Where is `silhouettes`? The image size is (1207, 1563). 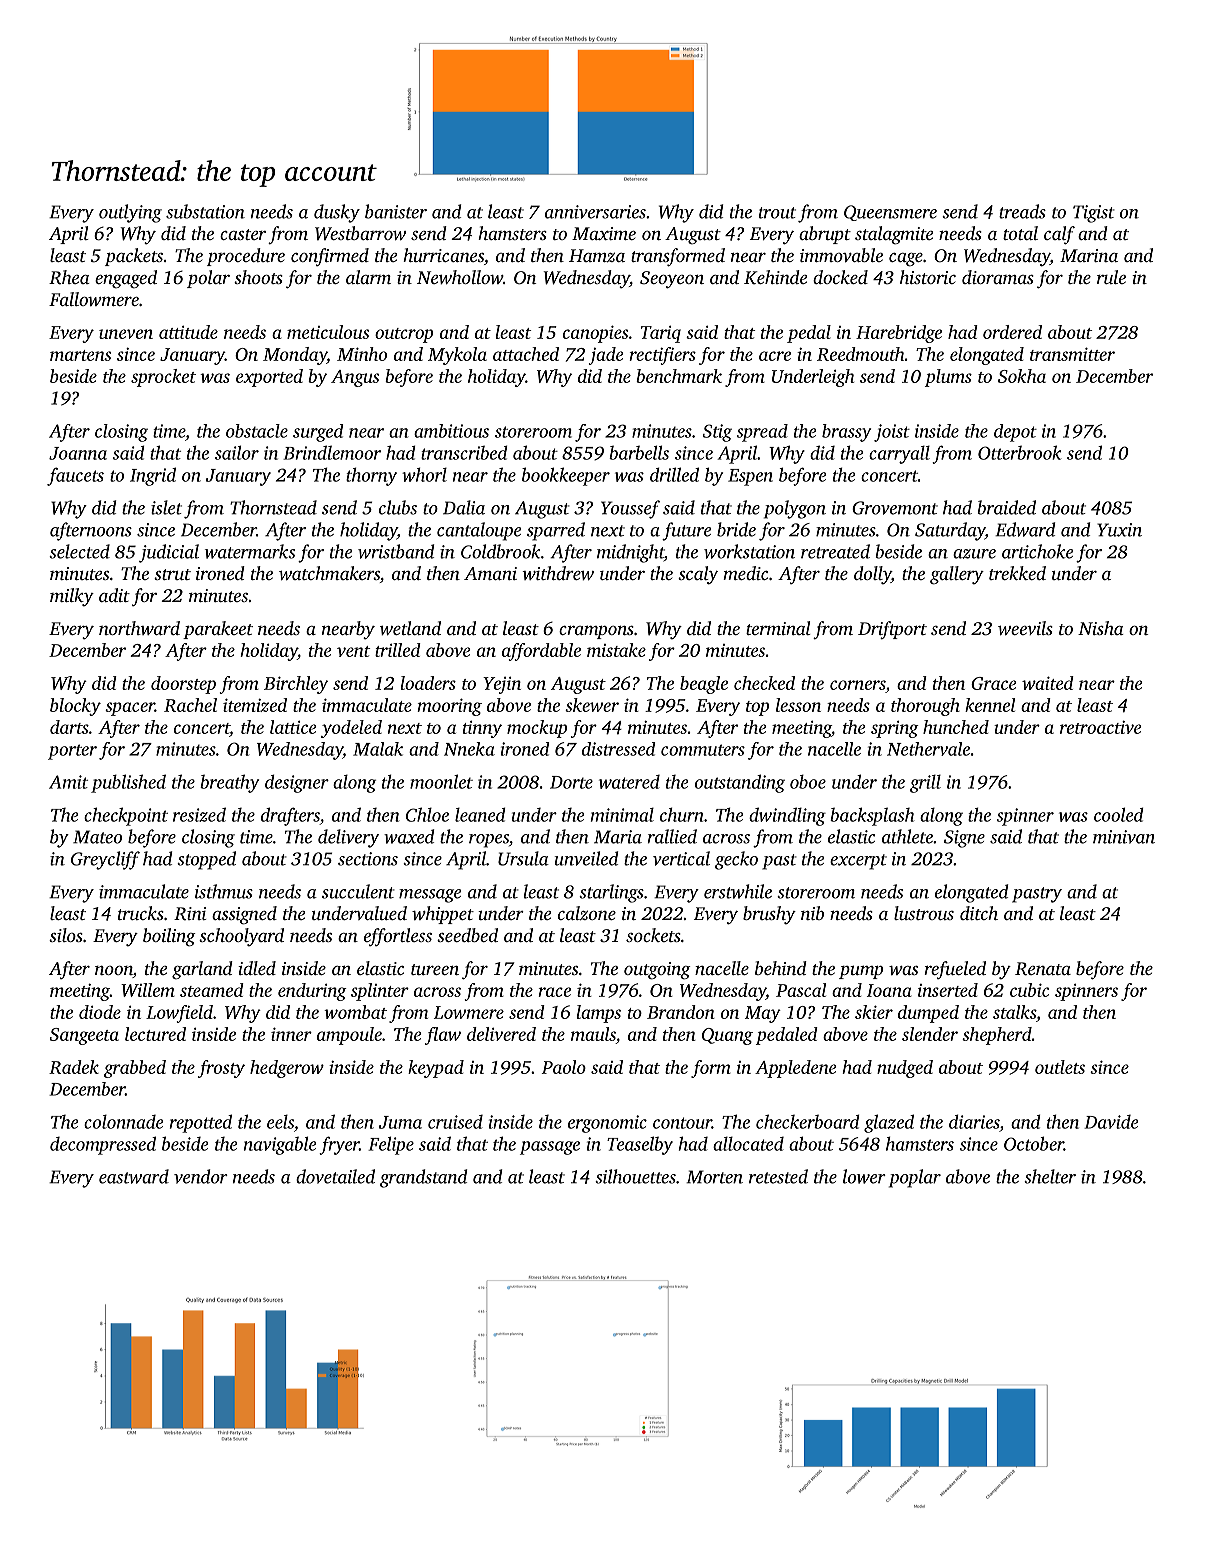
silhouettes is located at coordinates (635, 1176).
